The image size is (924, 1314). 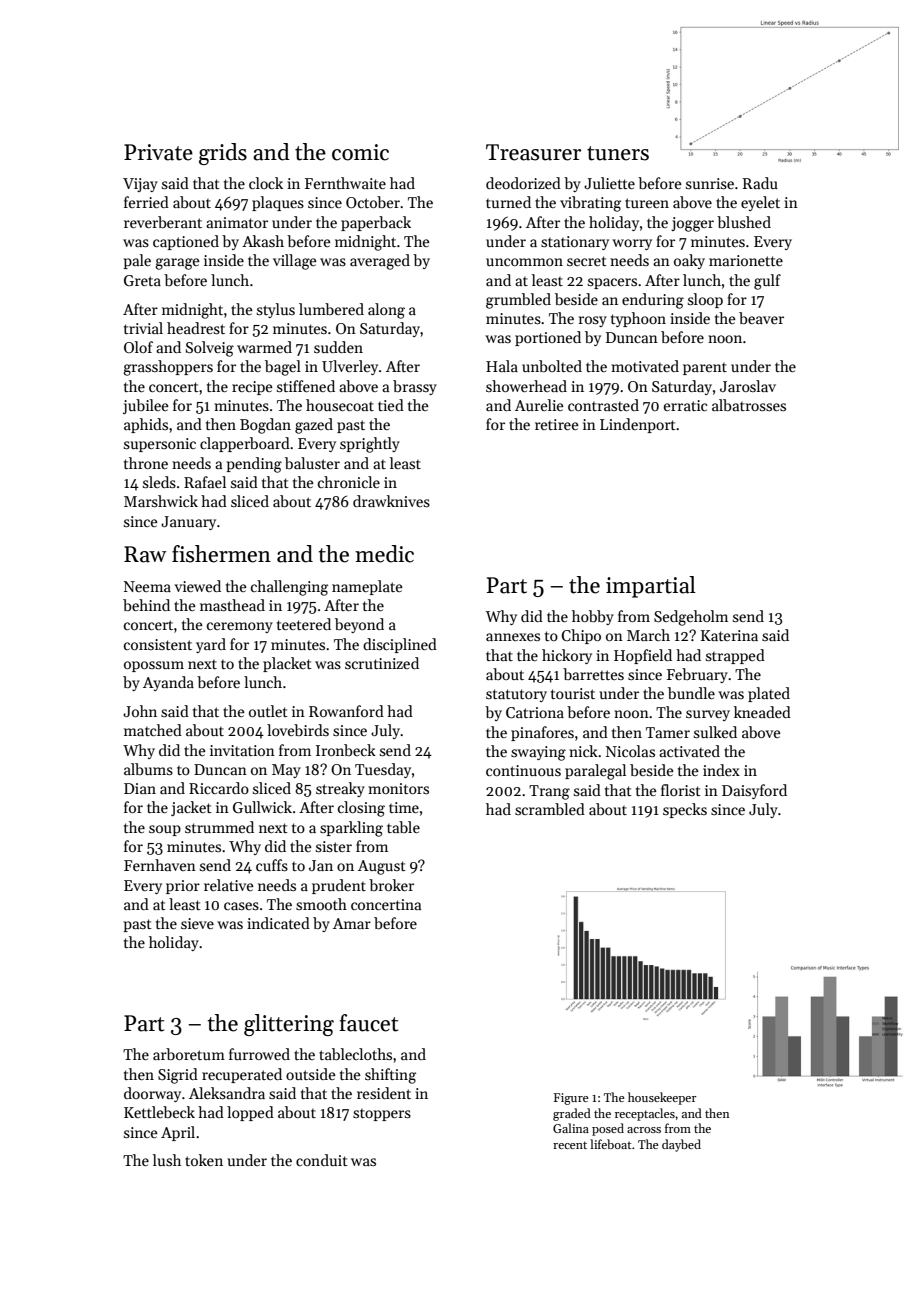 I want to click on token, so click(x=204, y=1160).
